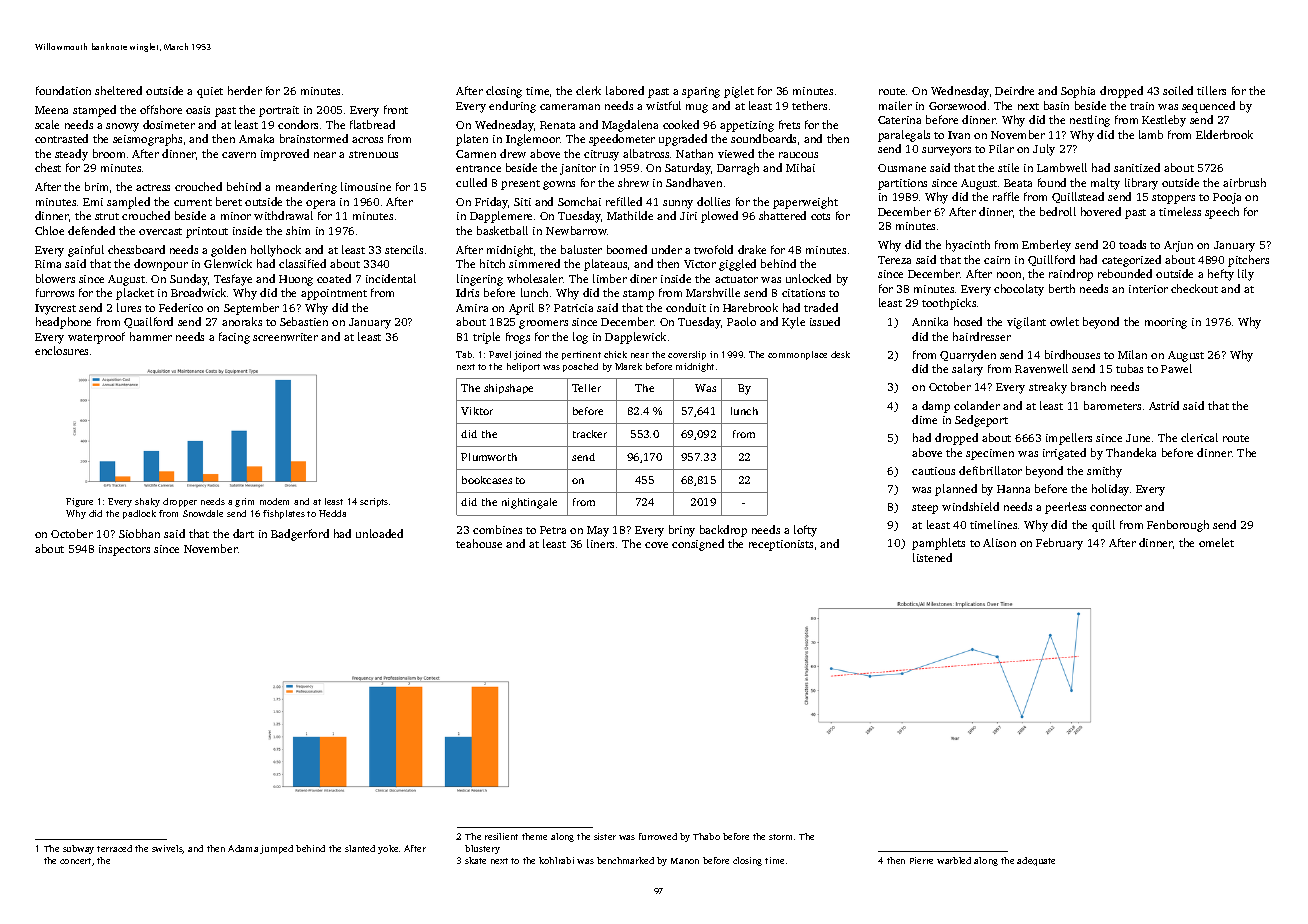 Image resolution: width=1308 pixels, height=924 pixels. I want to click on padlock, so click(139, 514).
